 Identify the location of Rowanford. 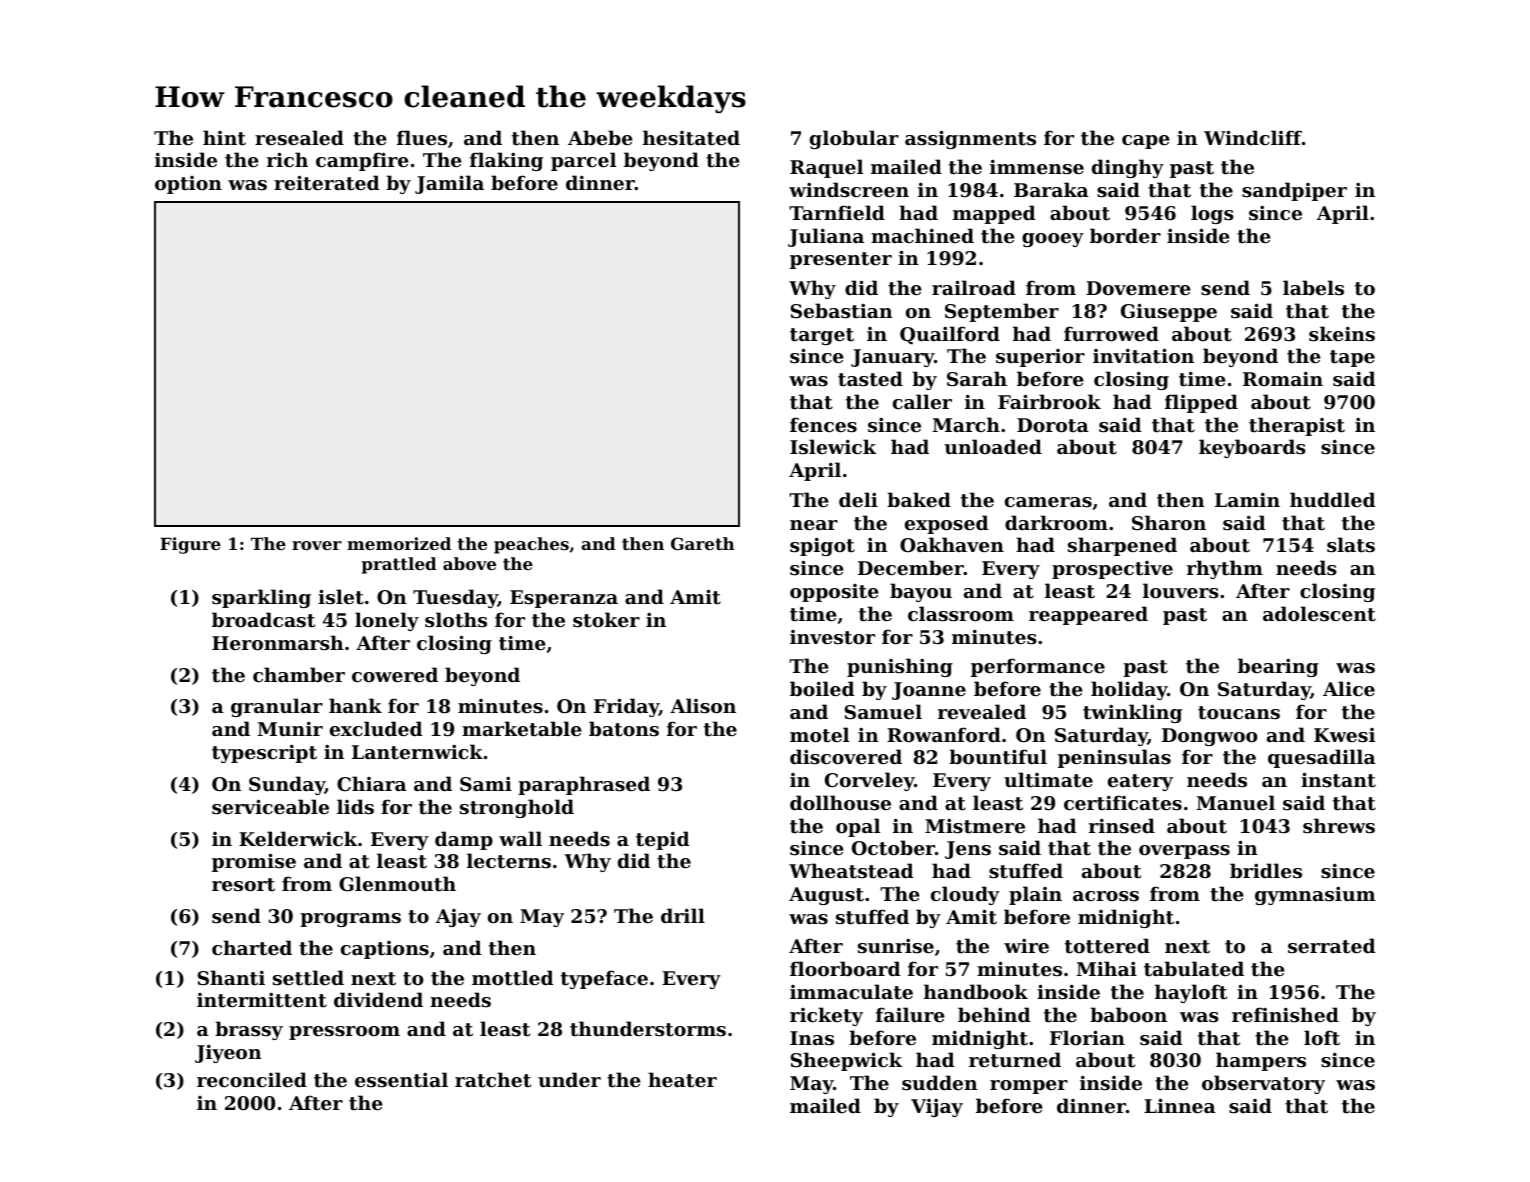
(944, 734).
